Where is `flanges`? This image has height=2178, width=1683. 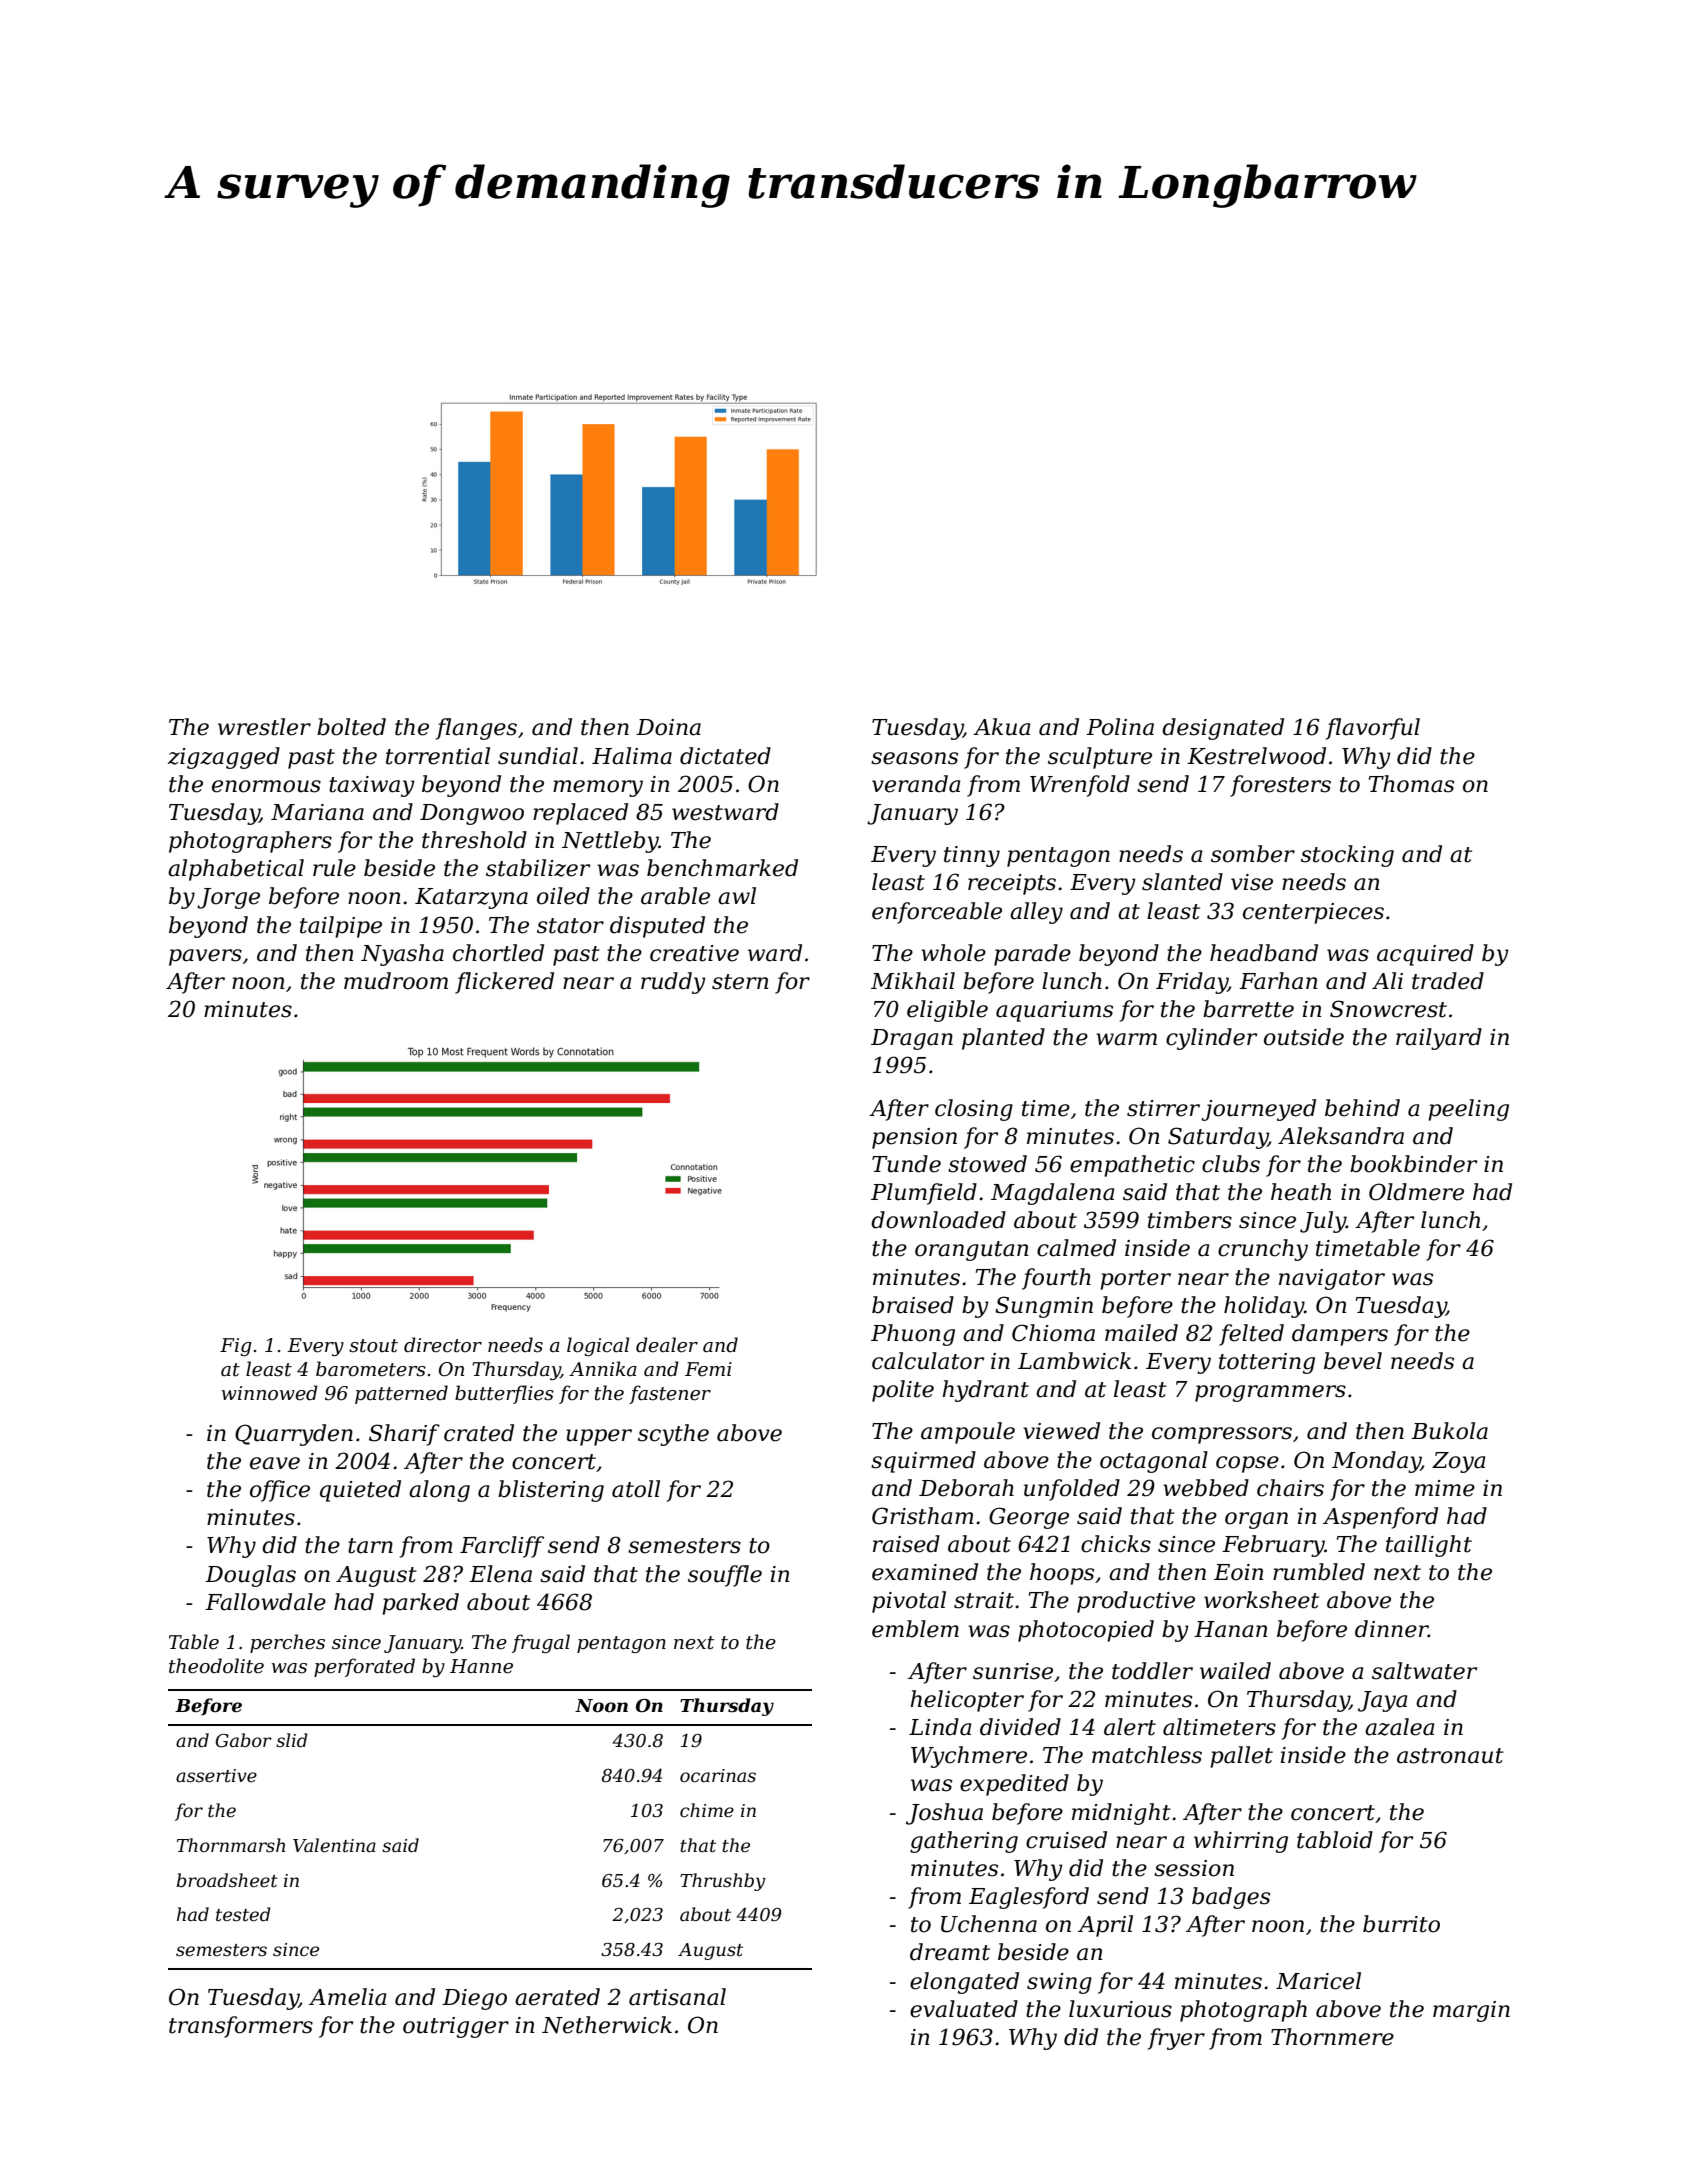 flanges is located at coordinates (476, 729).
